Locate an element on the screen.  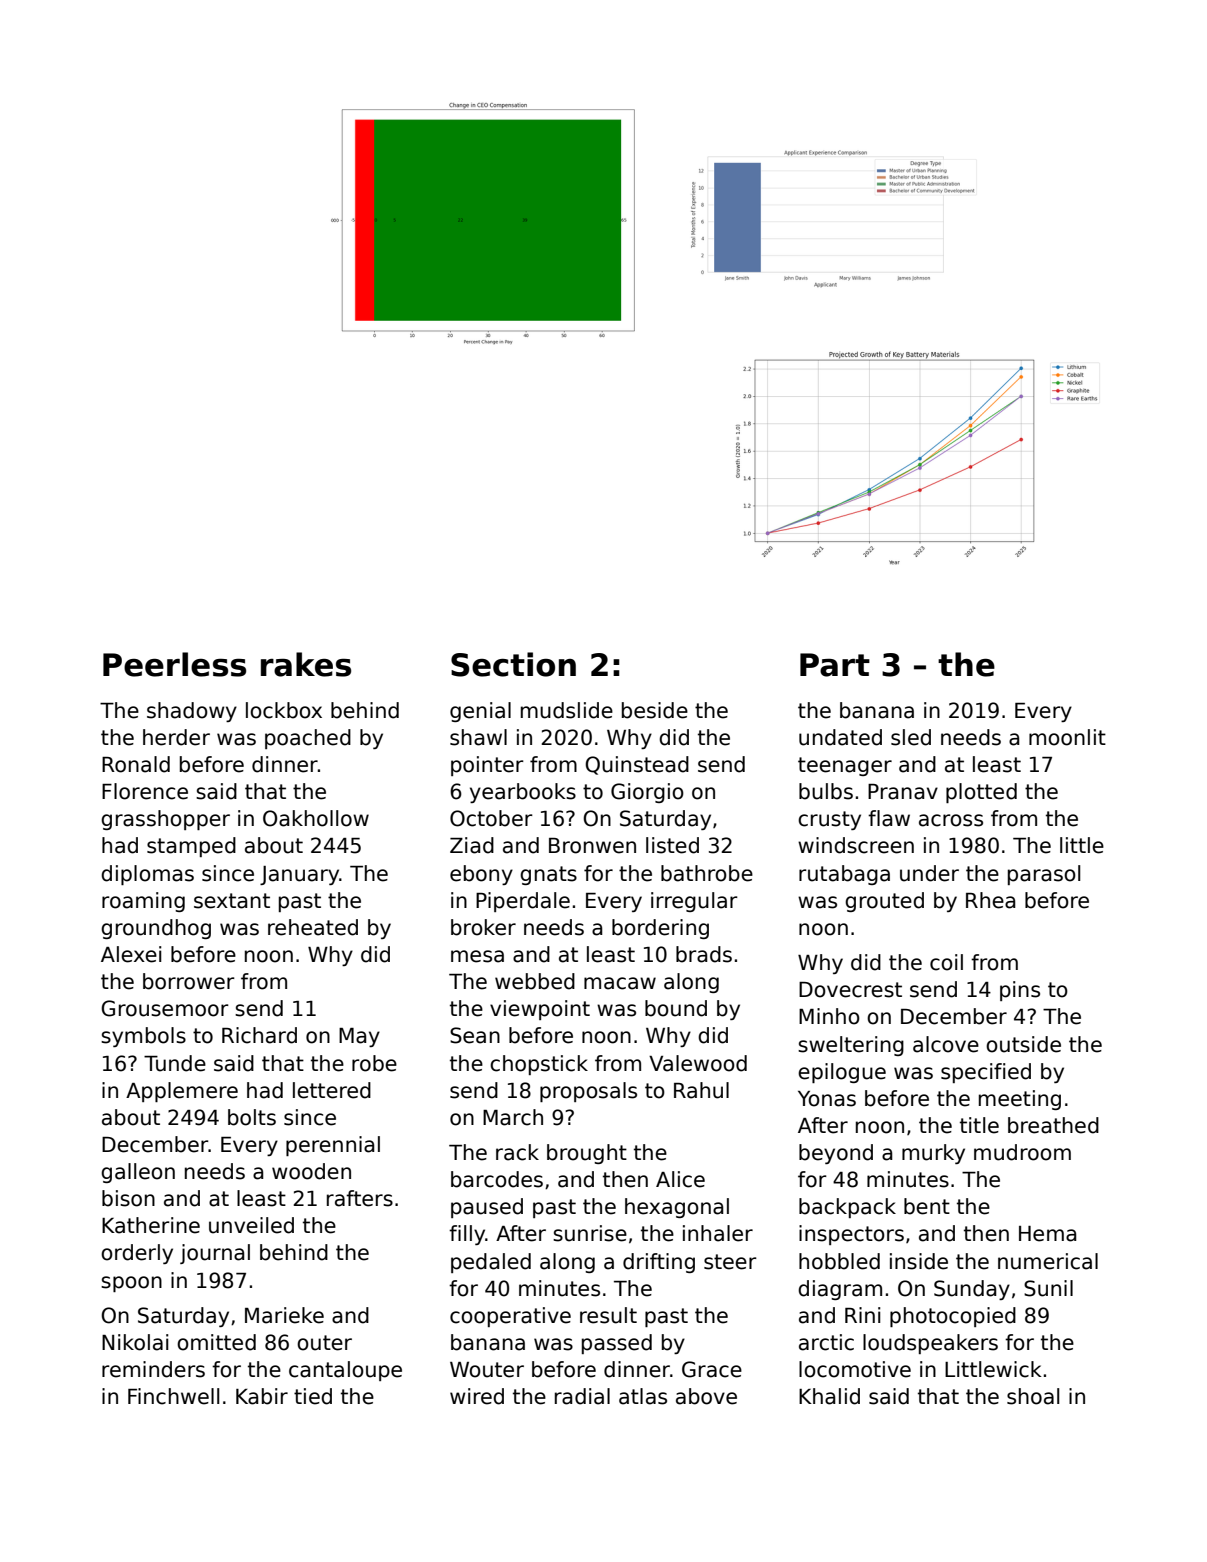
inspectors is located at coordinates (851, 1235).
